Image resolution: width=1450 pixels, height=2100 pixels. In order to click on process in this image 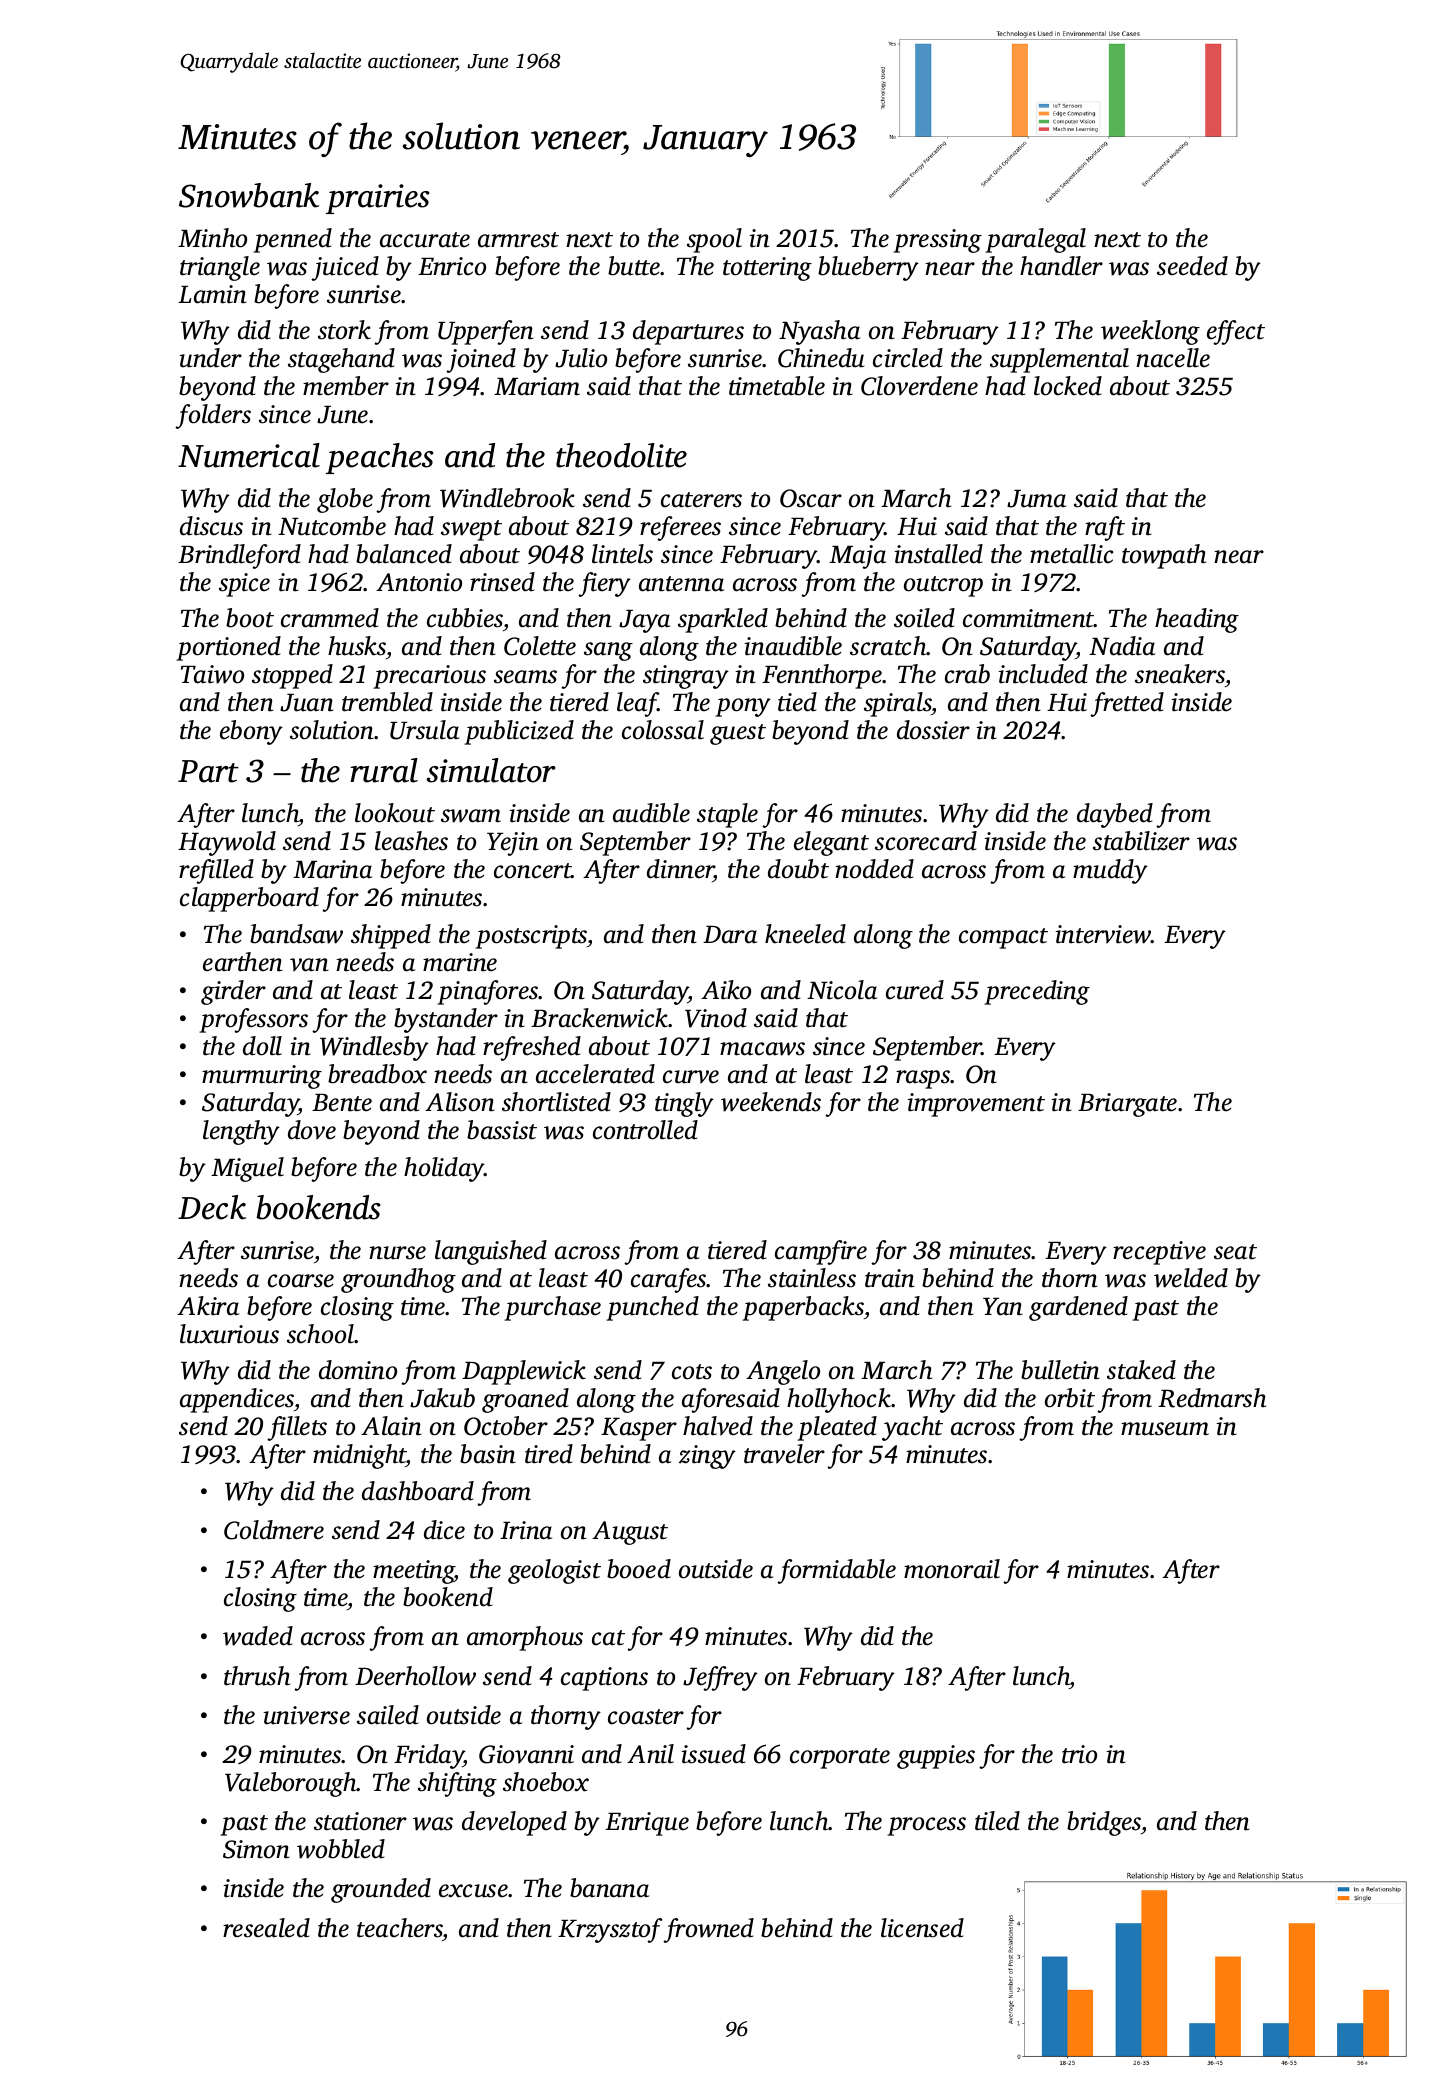, I will do `click(926, 1826)`.
